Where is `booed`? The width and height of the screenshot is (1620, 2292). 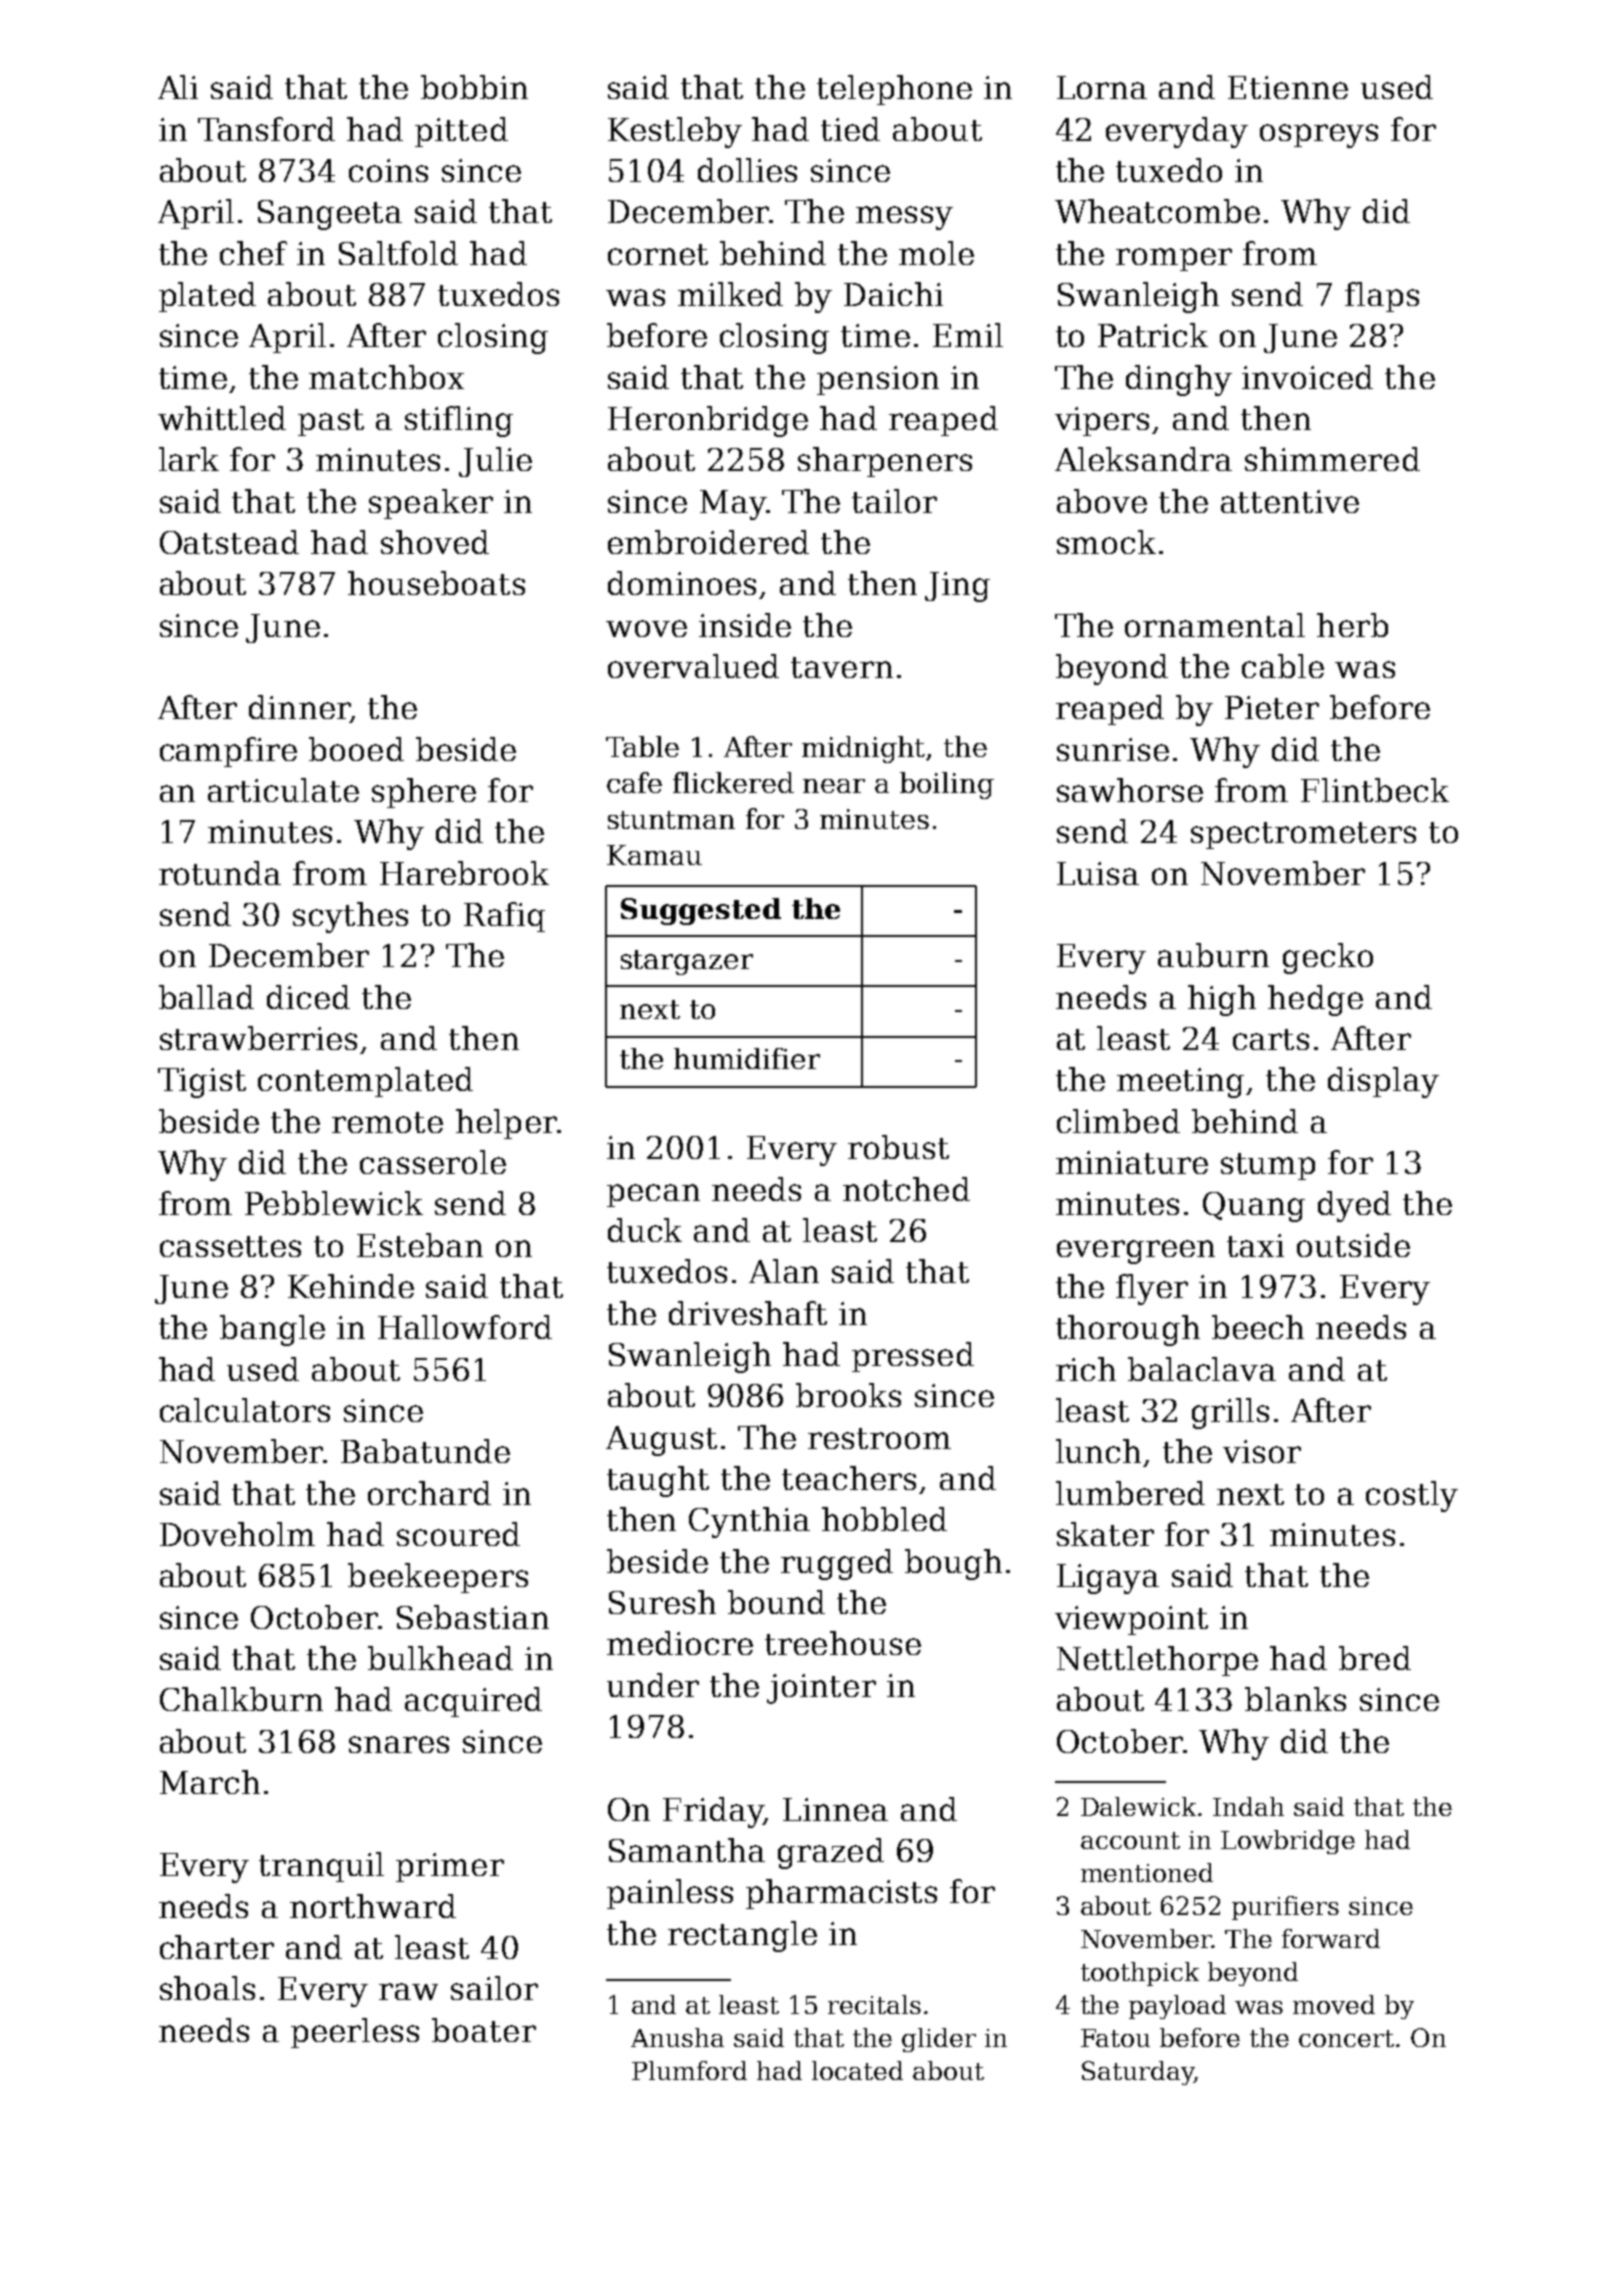
booed is located at coordinates (356, 749).
